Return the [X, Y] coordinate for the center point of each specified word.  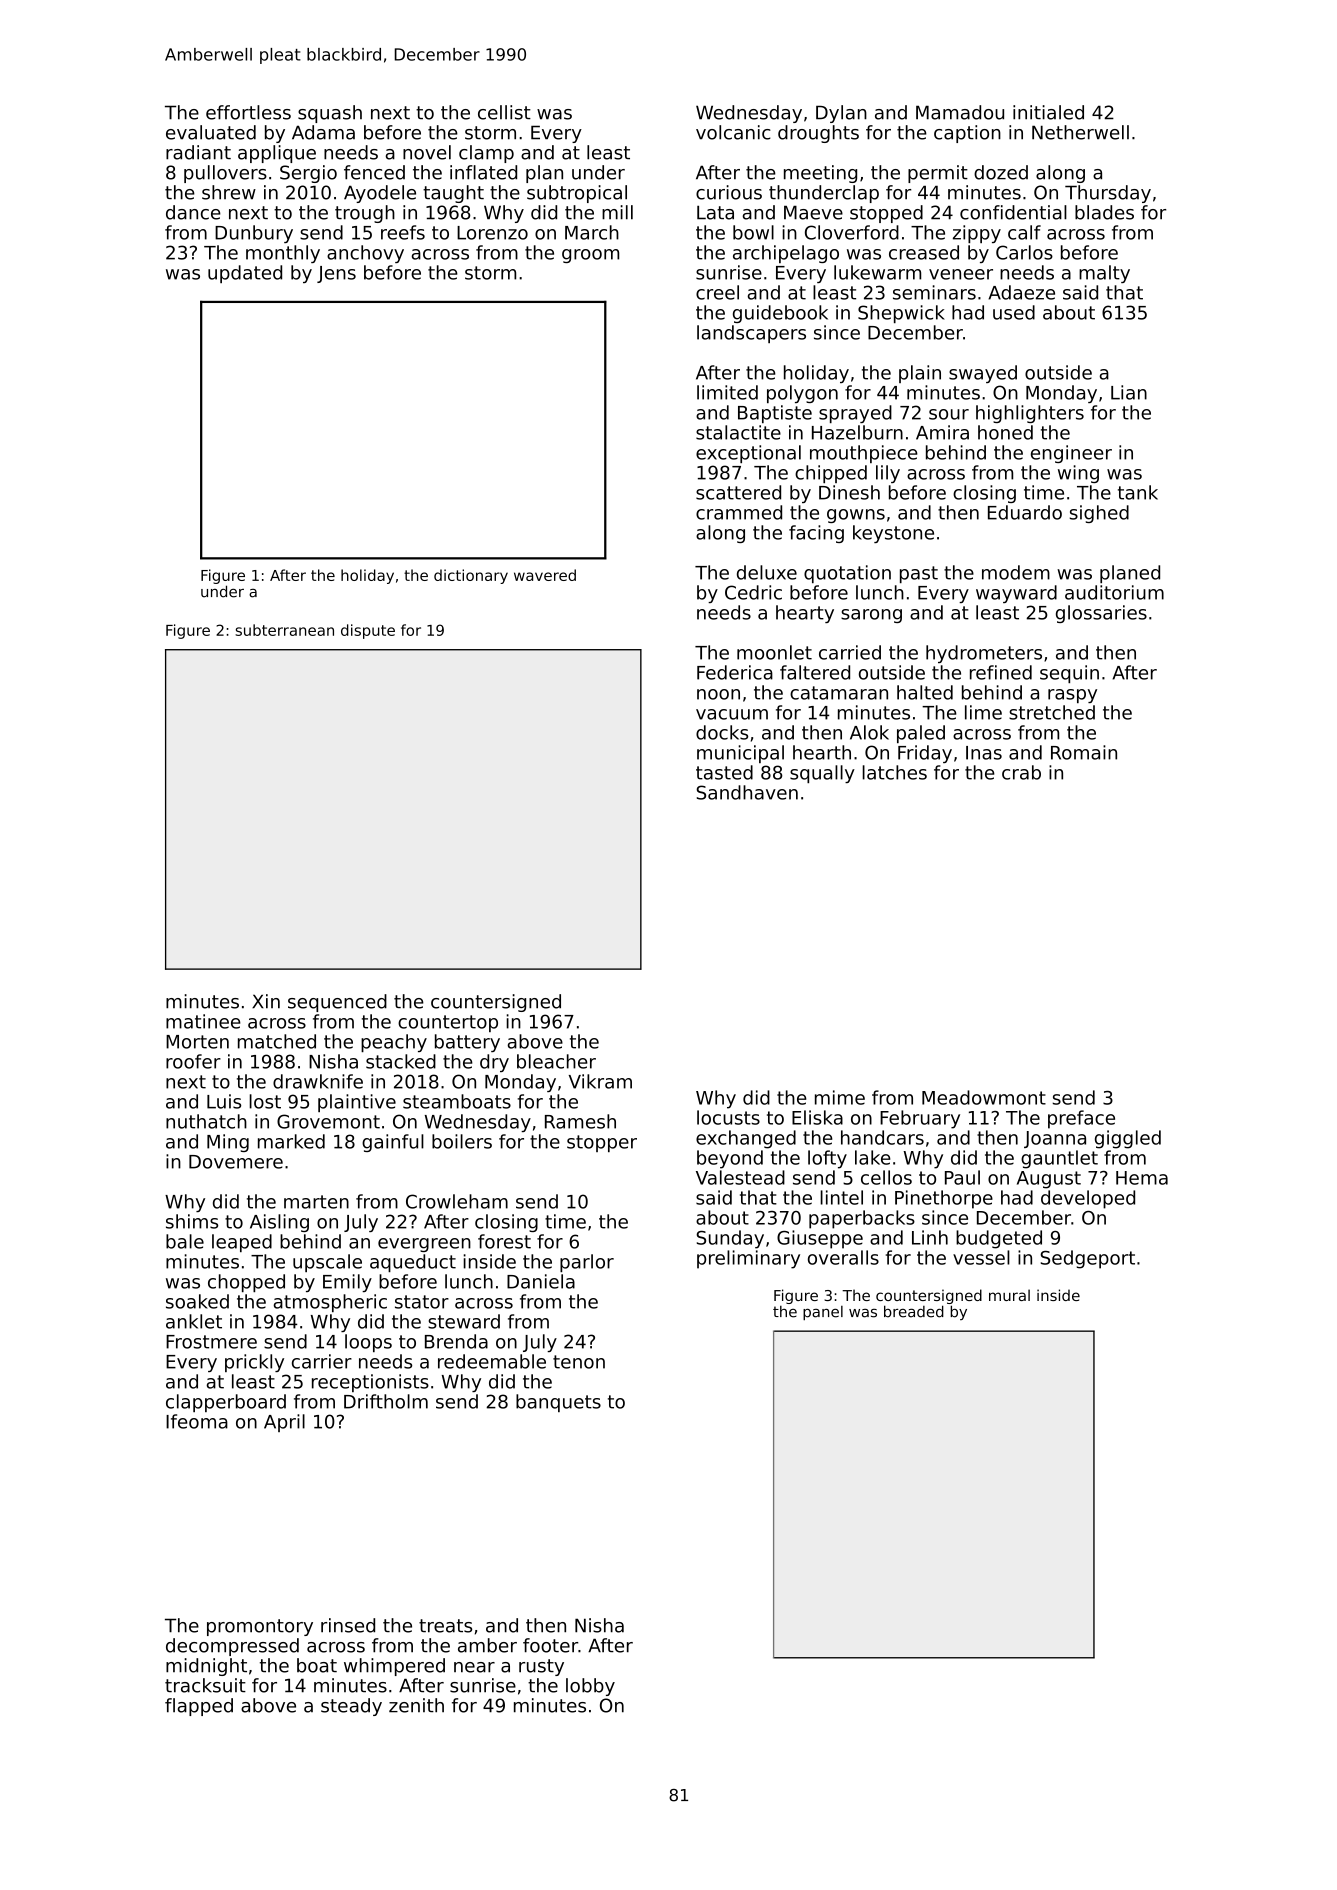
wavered [545, 575]
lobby [590, 1687]
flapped [199, 1707]
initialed [1048, 112]
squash [330, 114]
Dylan [841, 114]
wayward [1016, 594]
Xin [266, 1001]
